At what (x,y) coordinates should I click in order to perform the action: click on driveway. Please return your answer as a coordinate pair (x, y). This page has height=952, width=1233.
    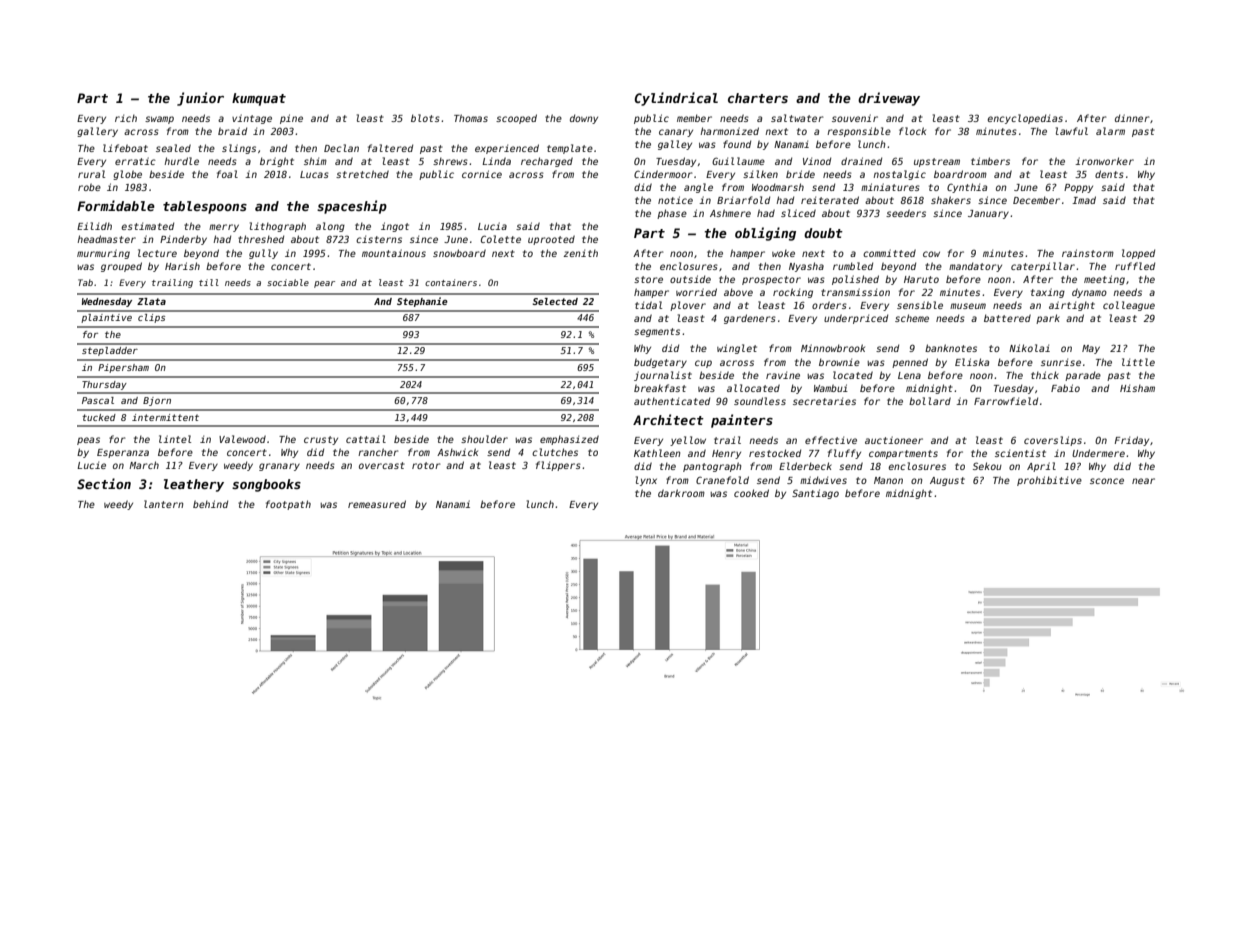
    Looking at the image, I should click on (889, 99).
